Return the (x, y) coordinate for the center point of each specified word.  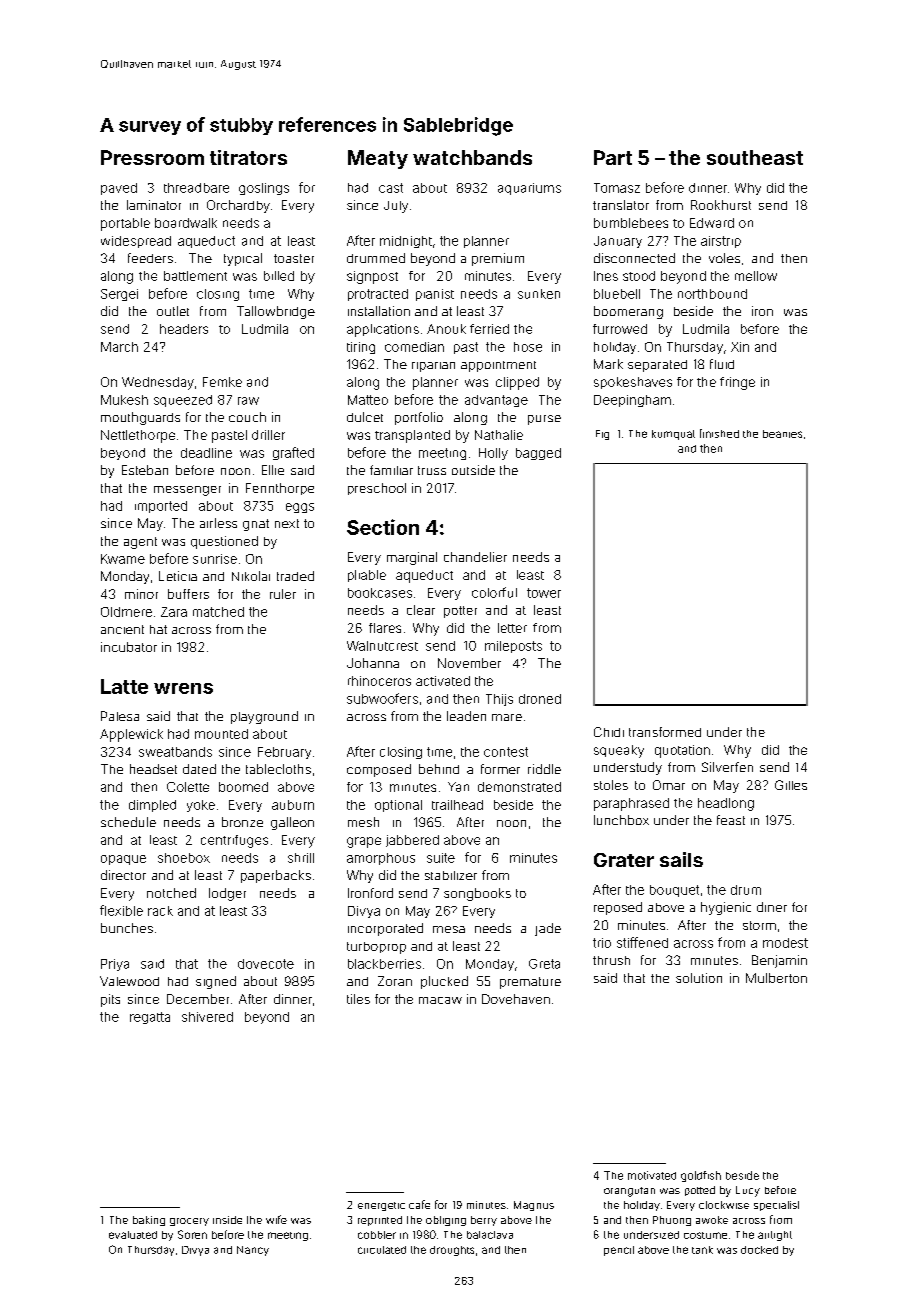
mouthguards (140, 418)
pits (110, 1000)
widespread (136, 242)
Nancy (253, 1251)
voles (724, 258)
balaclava (490, 1235)
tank (702, 1250)
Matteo (368, 400)
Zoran (395, 981)
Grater (624, 860)
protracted (378, 295)
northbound (712, 294)
